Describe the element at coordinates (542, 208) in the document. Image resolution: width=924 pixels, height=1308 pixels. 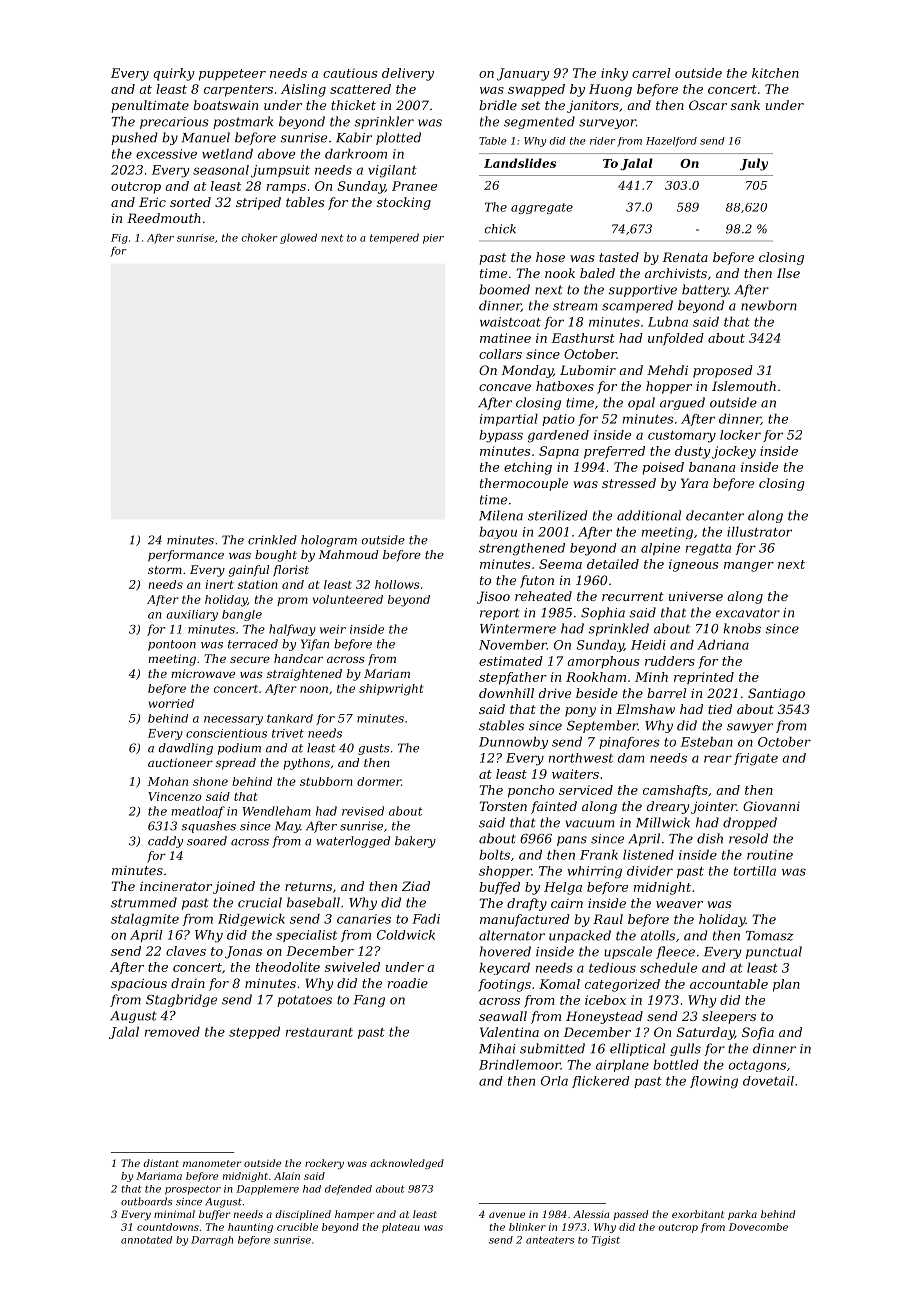
I see `aggregate` at that location.
